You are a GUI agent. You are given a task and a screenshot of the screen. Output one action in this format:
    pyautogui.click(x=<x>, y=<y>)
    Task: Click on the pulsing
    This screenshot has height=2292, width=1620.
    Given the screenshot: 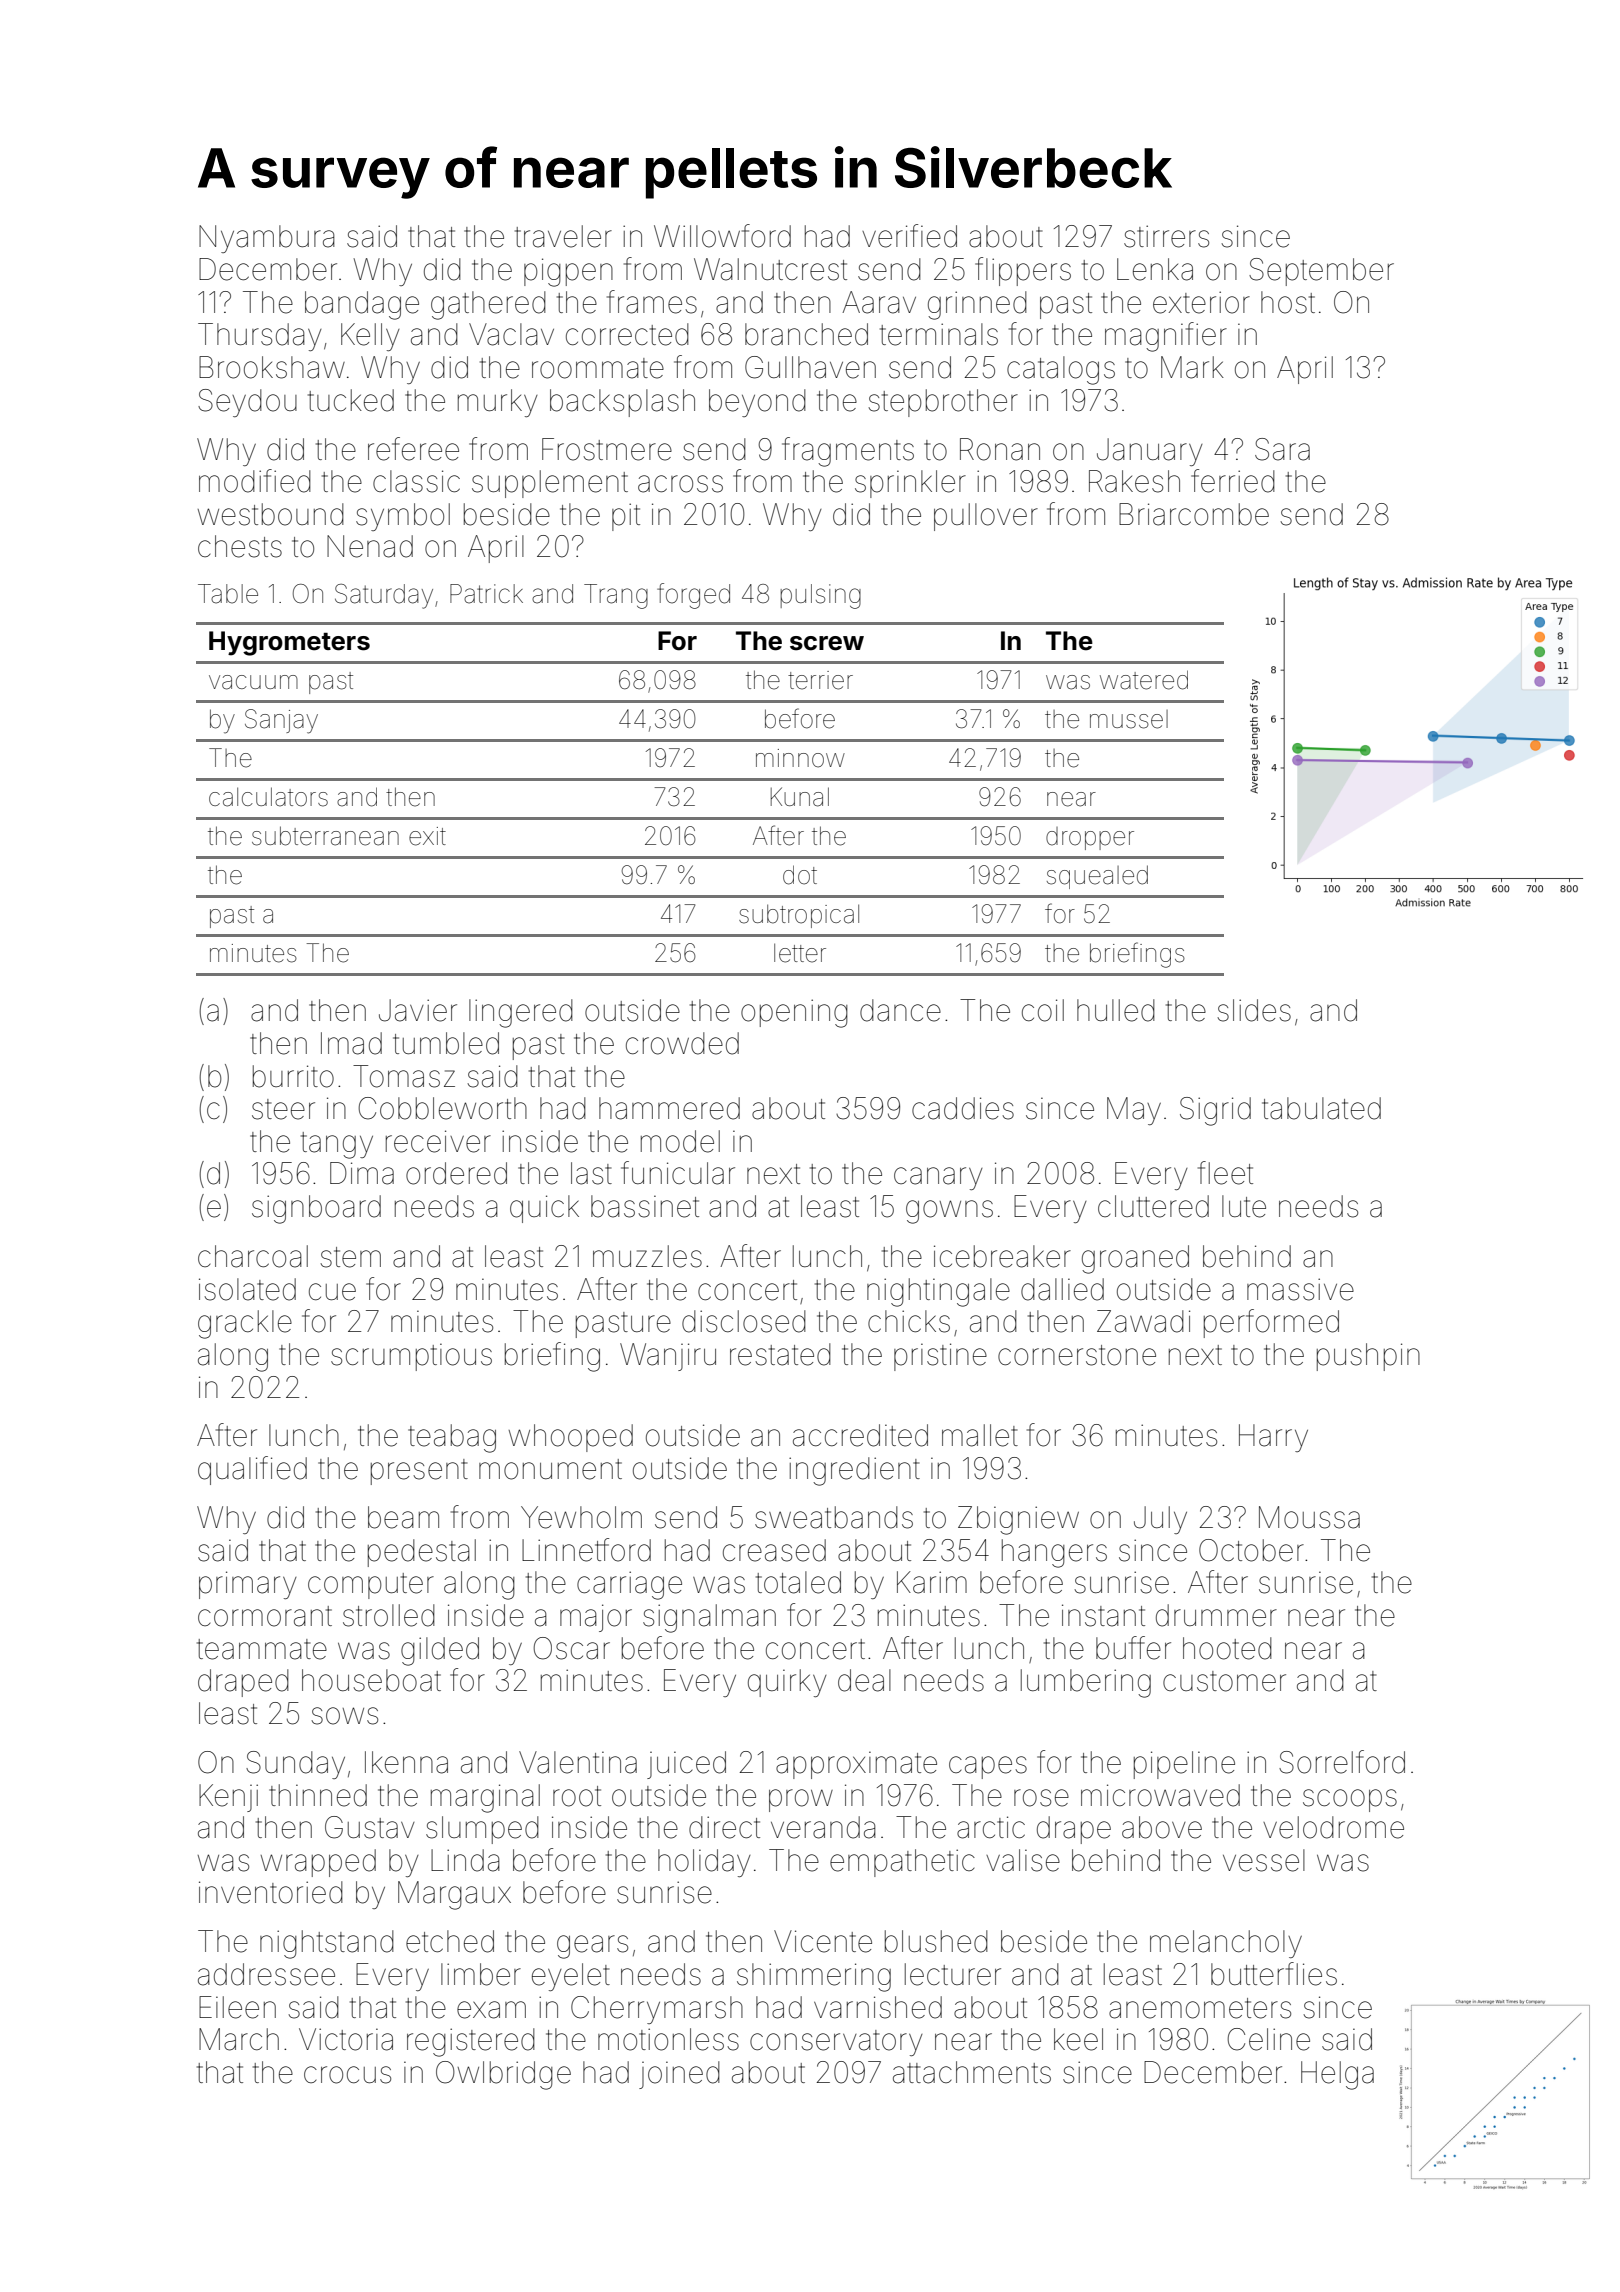 What is the action you would take?
    pyautogui.click(x=820, y=596)
